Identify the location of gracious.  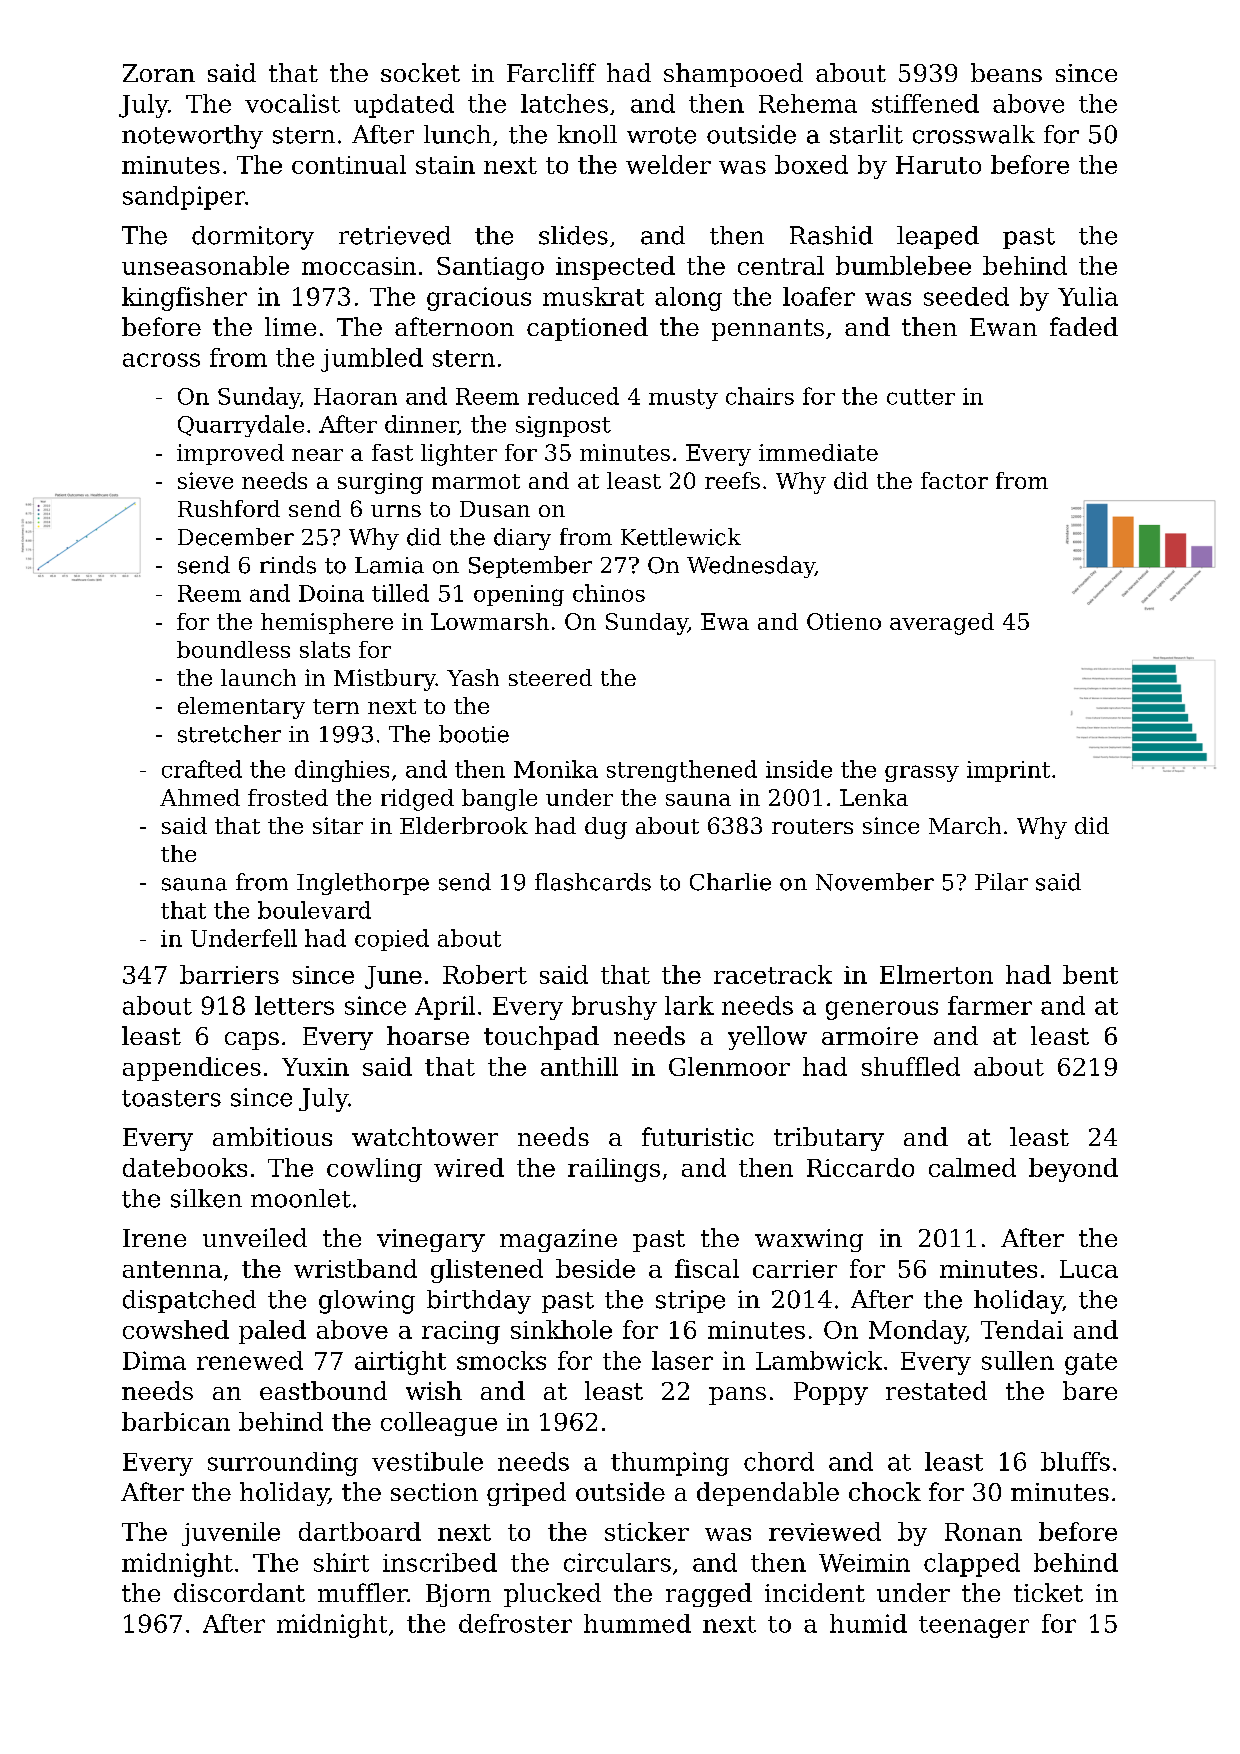
(479, 299).
